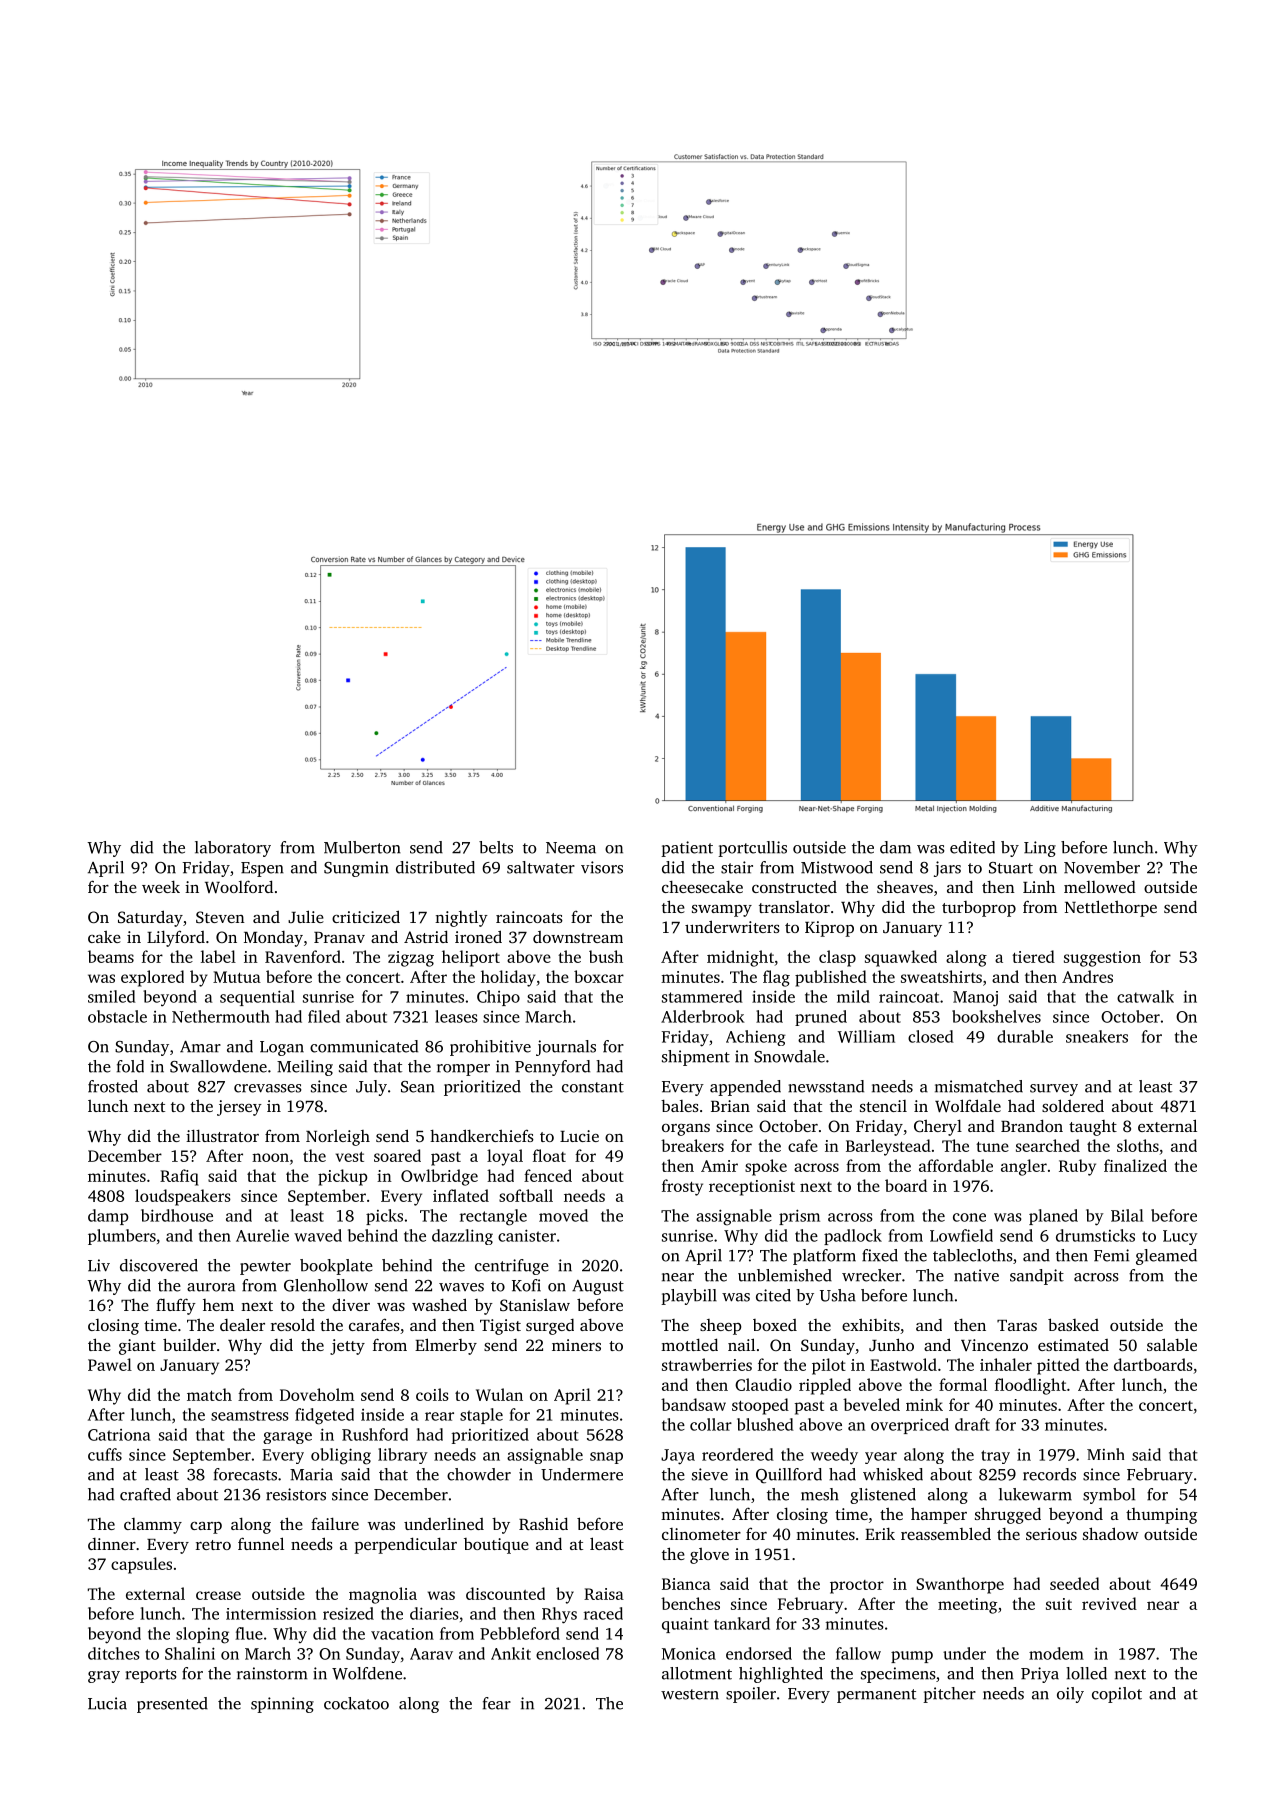  I want to click on crafted, so click(145, 1494).
